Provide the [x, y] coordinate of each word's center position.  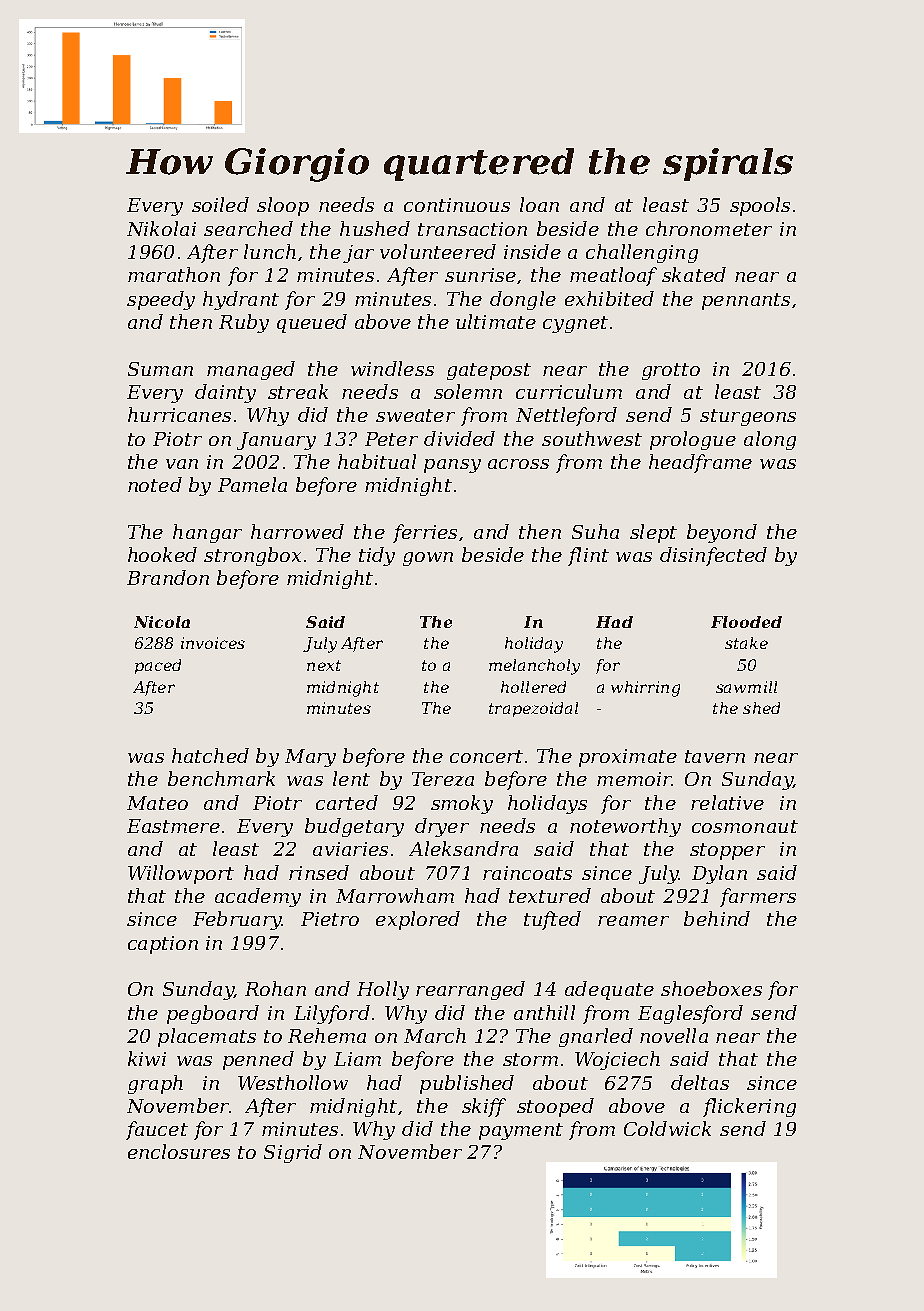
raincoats [527, 873]
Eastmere [173, 826]
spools [760, 206]
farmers [758, 897]
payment [521, 1131]
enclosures [179, 1151]
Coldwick [667, 1128]
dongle [523, 300]
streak [298, 391]
